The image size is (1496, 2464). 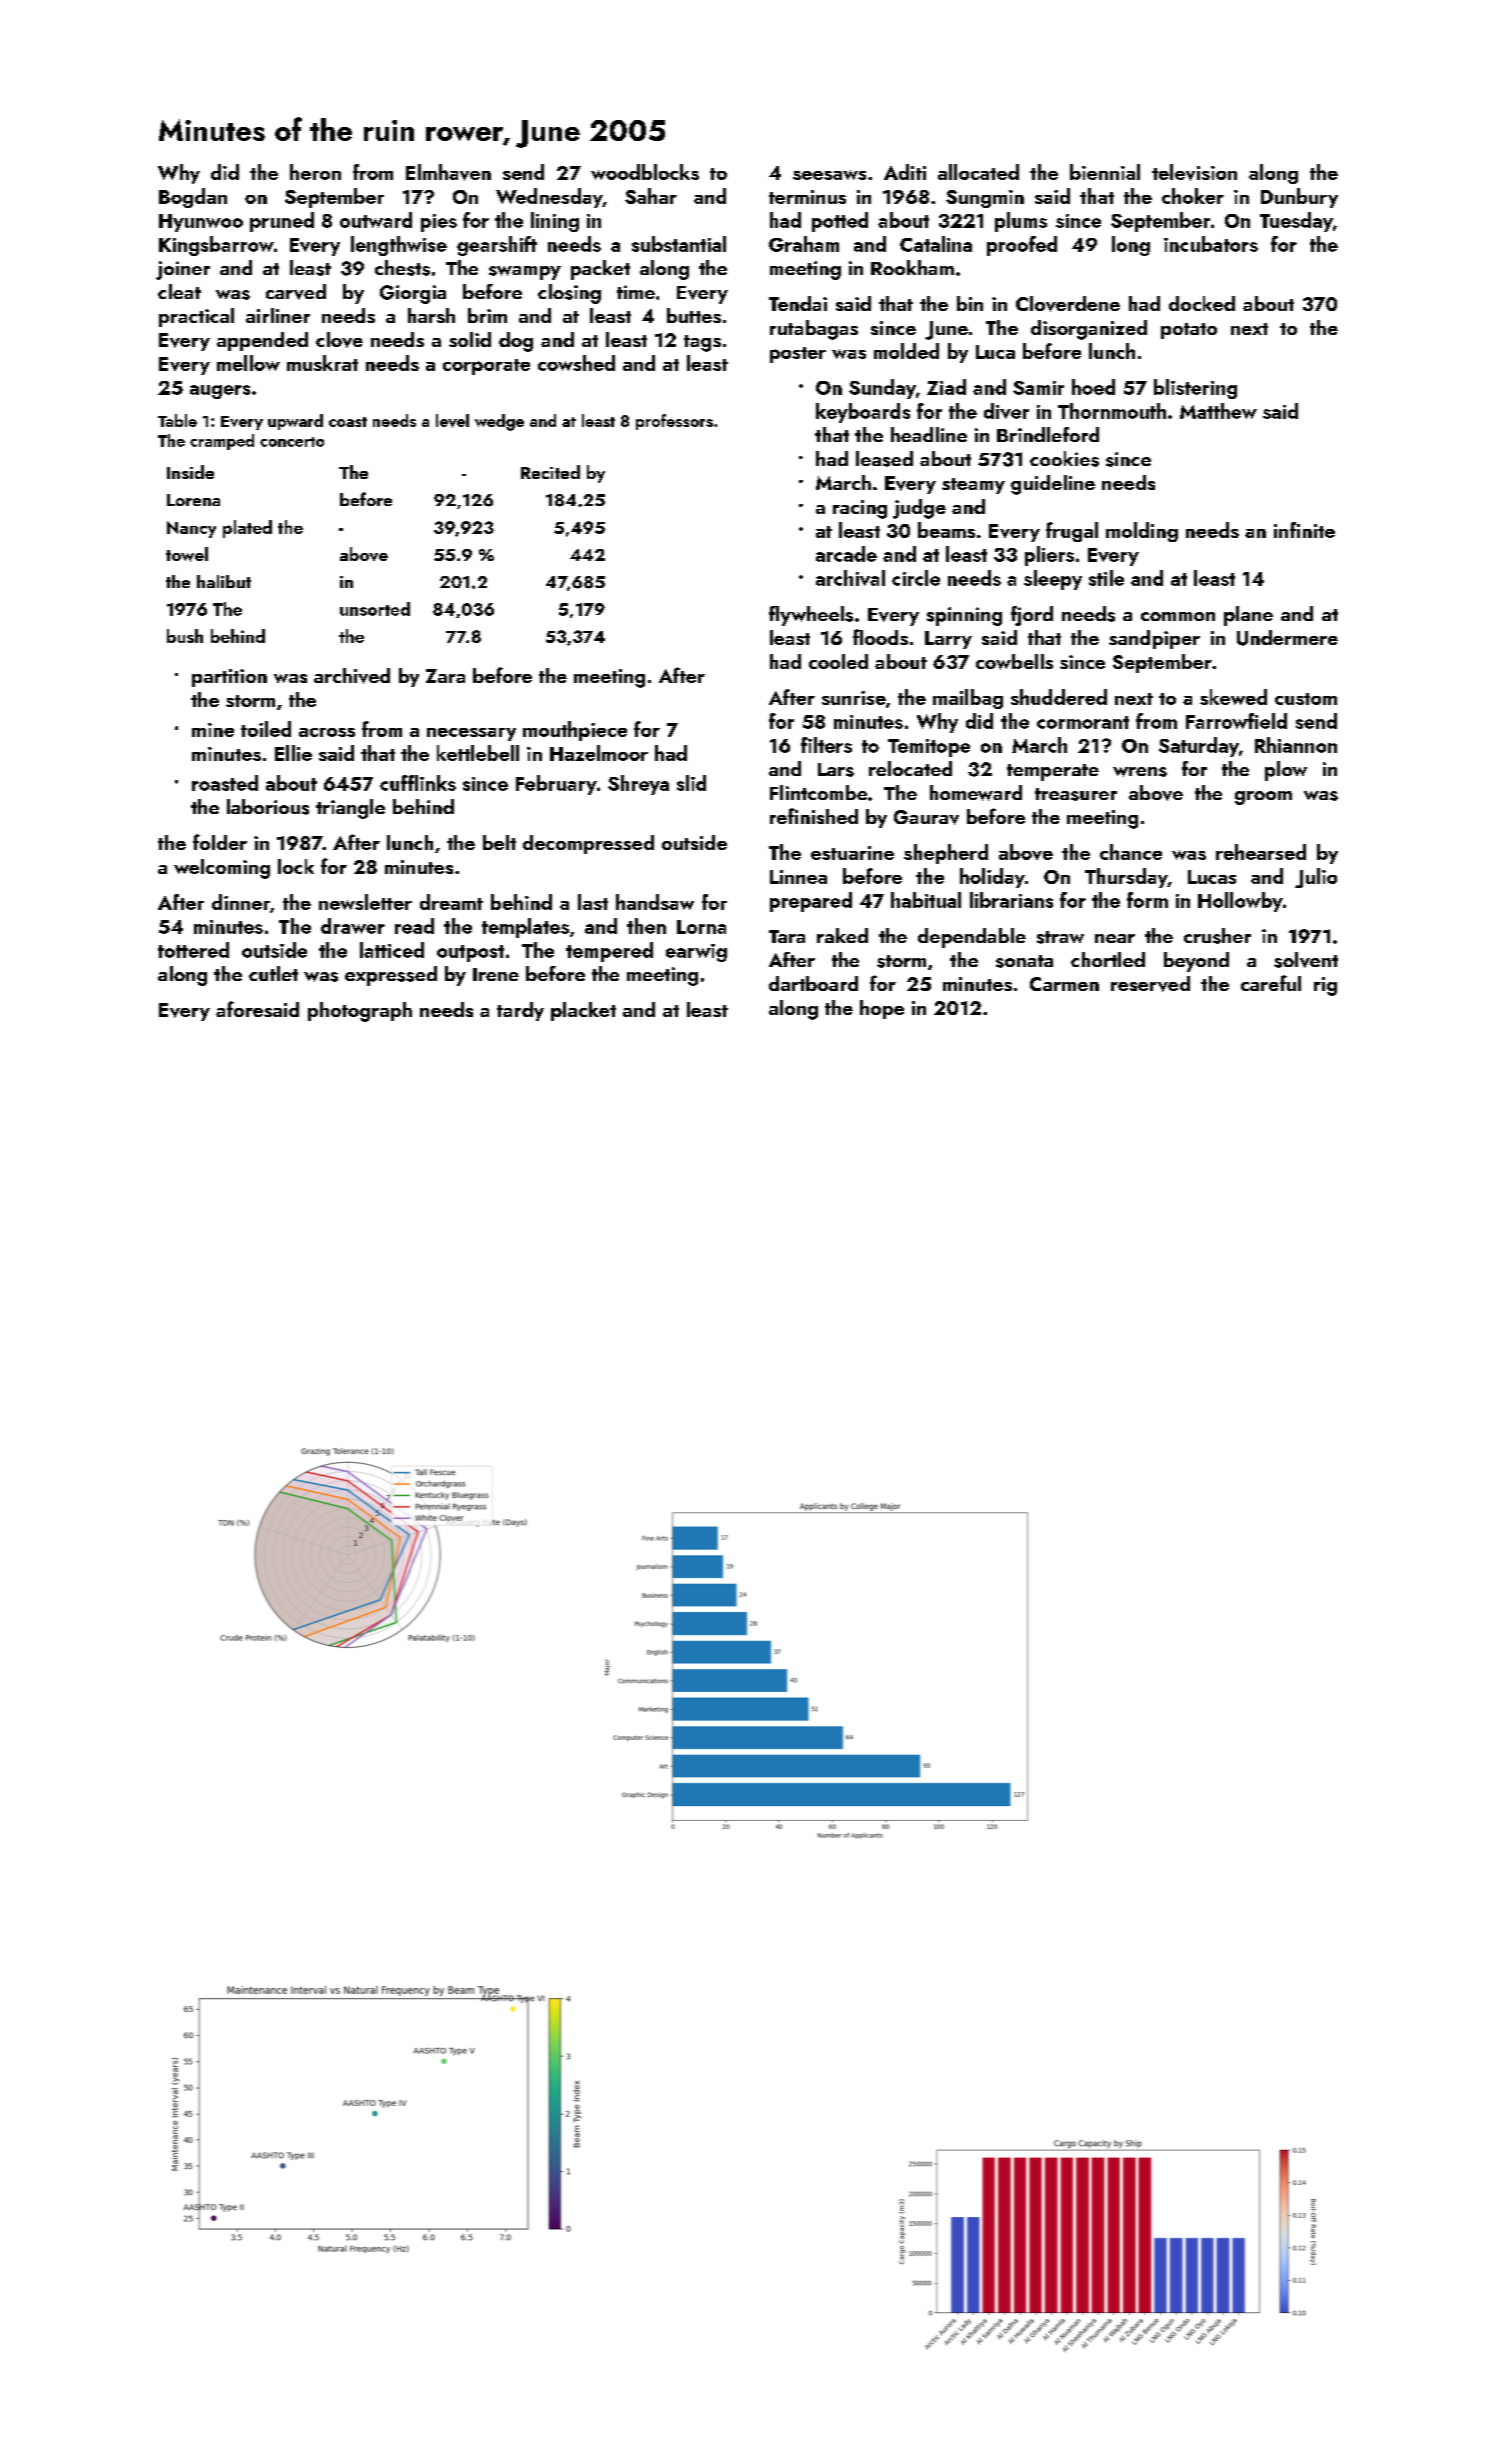 I want to click on Elmhaven, so click(x=448, y=172).
